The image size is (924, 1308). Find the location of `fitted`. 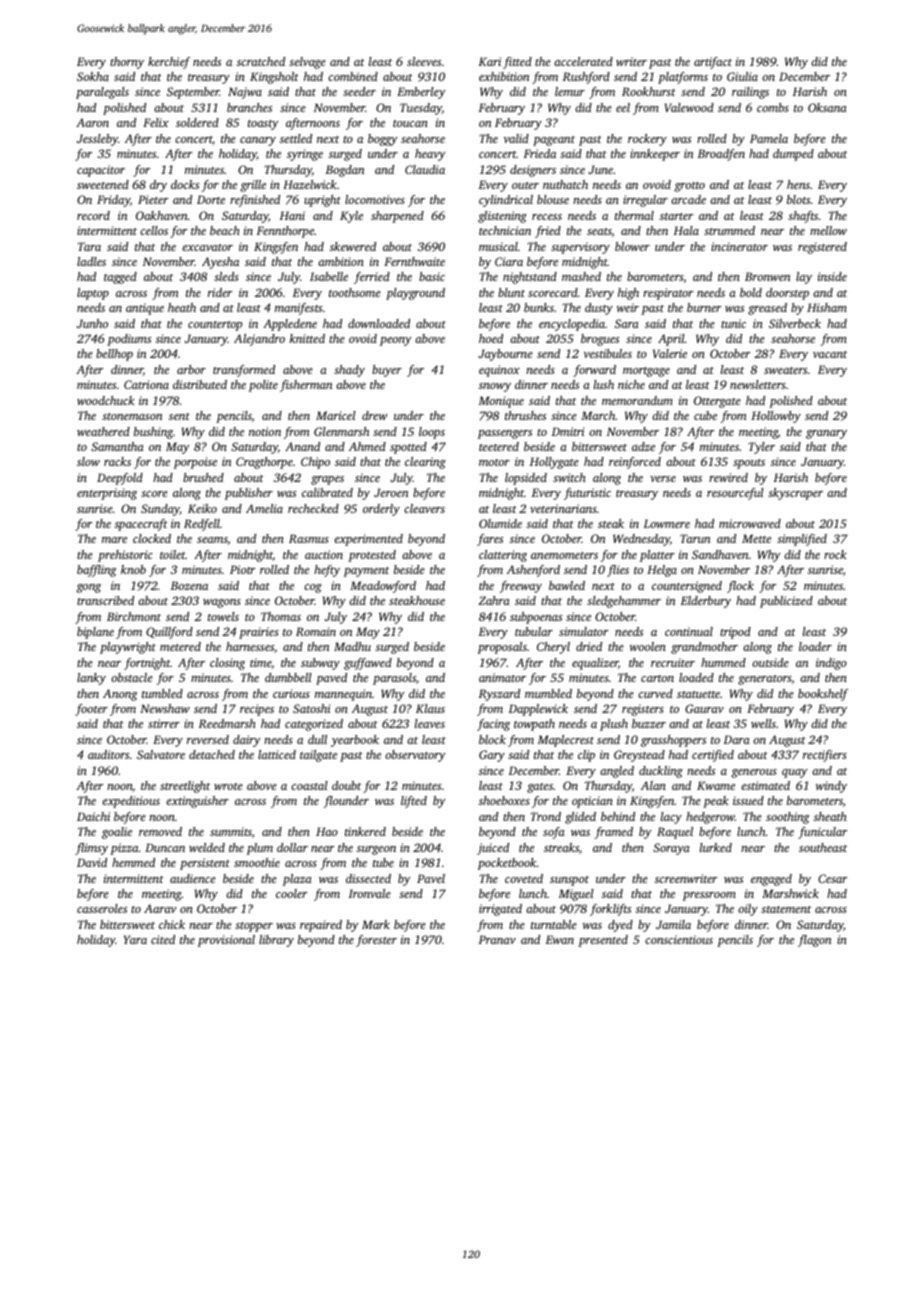

fitted is located at coordinates (517, 63).
